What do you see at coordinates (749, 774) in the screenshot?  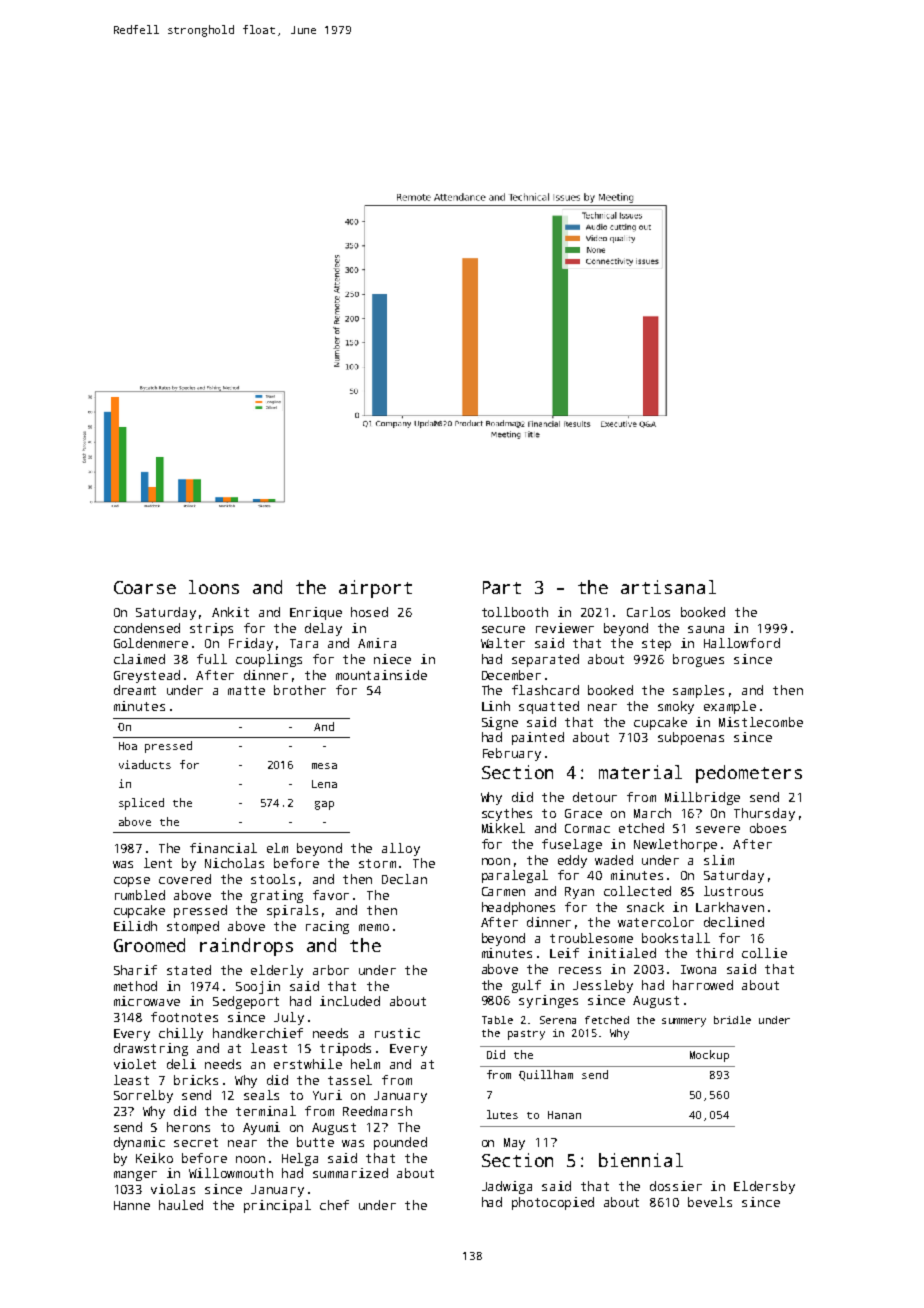 I see `pedometers` at bounding box center [749, 774].
